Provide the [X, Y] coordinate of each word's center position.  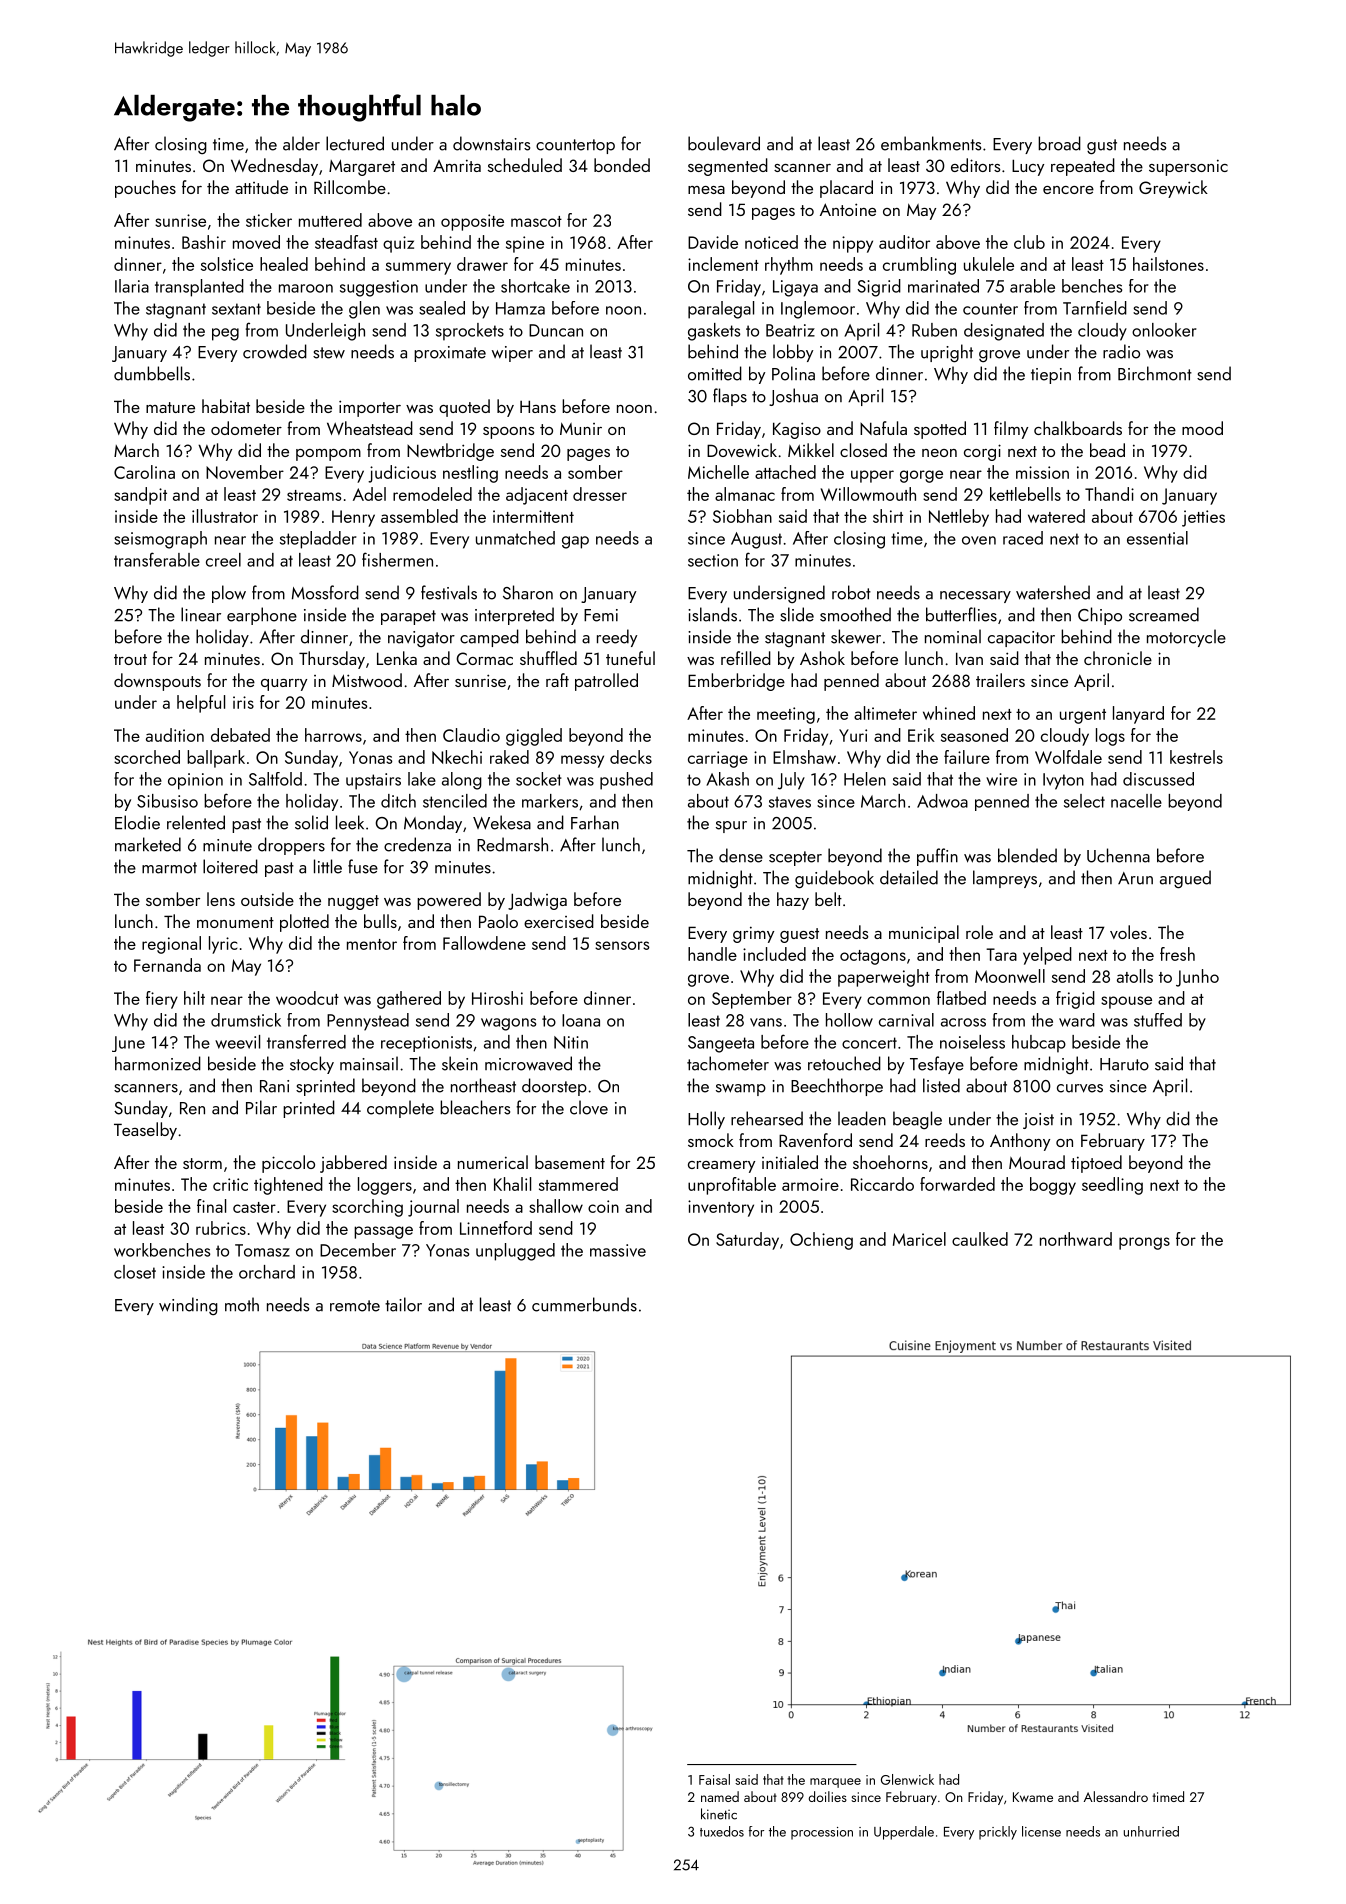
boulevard [724, 143]
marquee [835, 1783]
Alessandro [1116, 1796]
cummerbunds [584, 1304]
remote [355, 1306]
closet [135, 1272]
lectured [355, 143]
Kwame [1033, 1797]
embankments [931, 143]
